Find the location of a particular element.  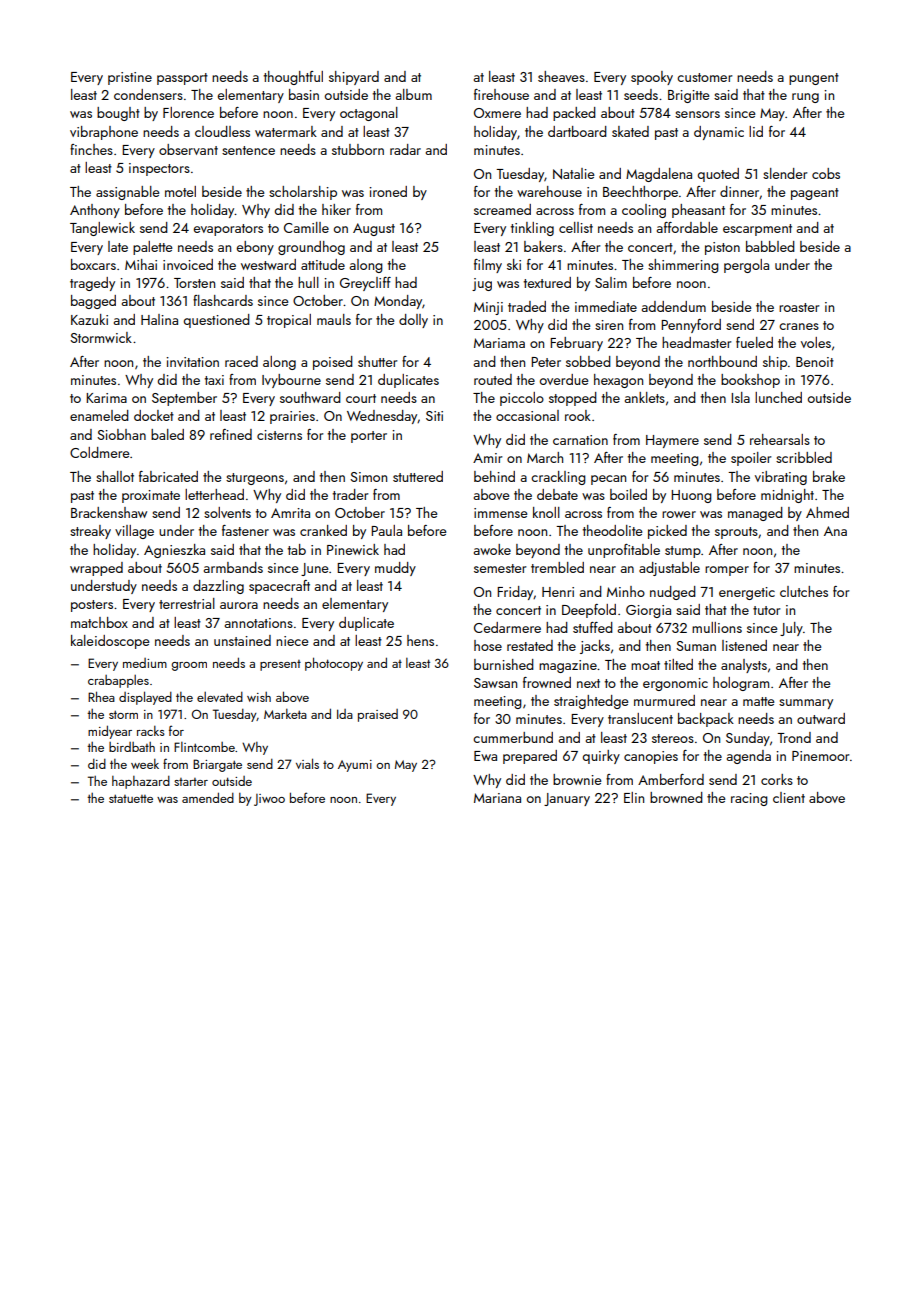

pungent is located at coordinates (814, 79).
